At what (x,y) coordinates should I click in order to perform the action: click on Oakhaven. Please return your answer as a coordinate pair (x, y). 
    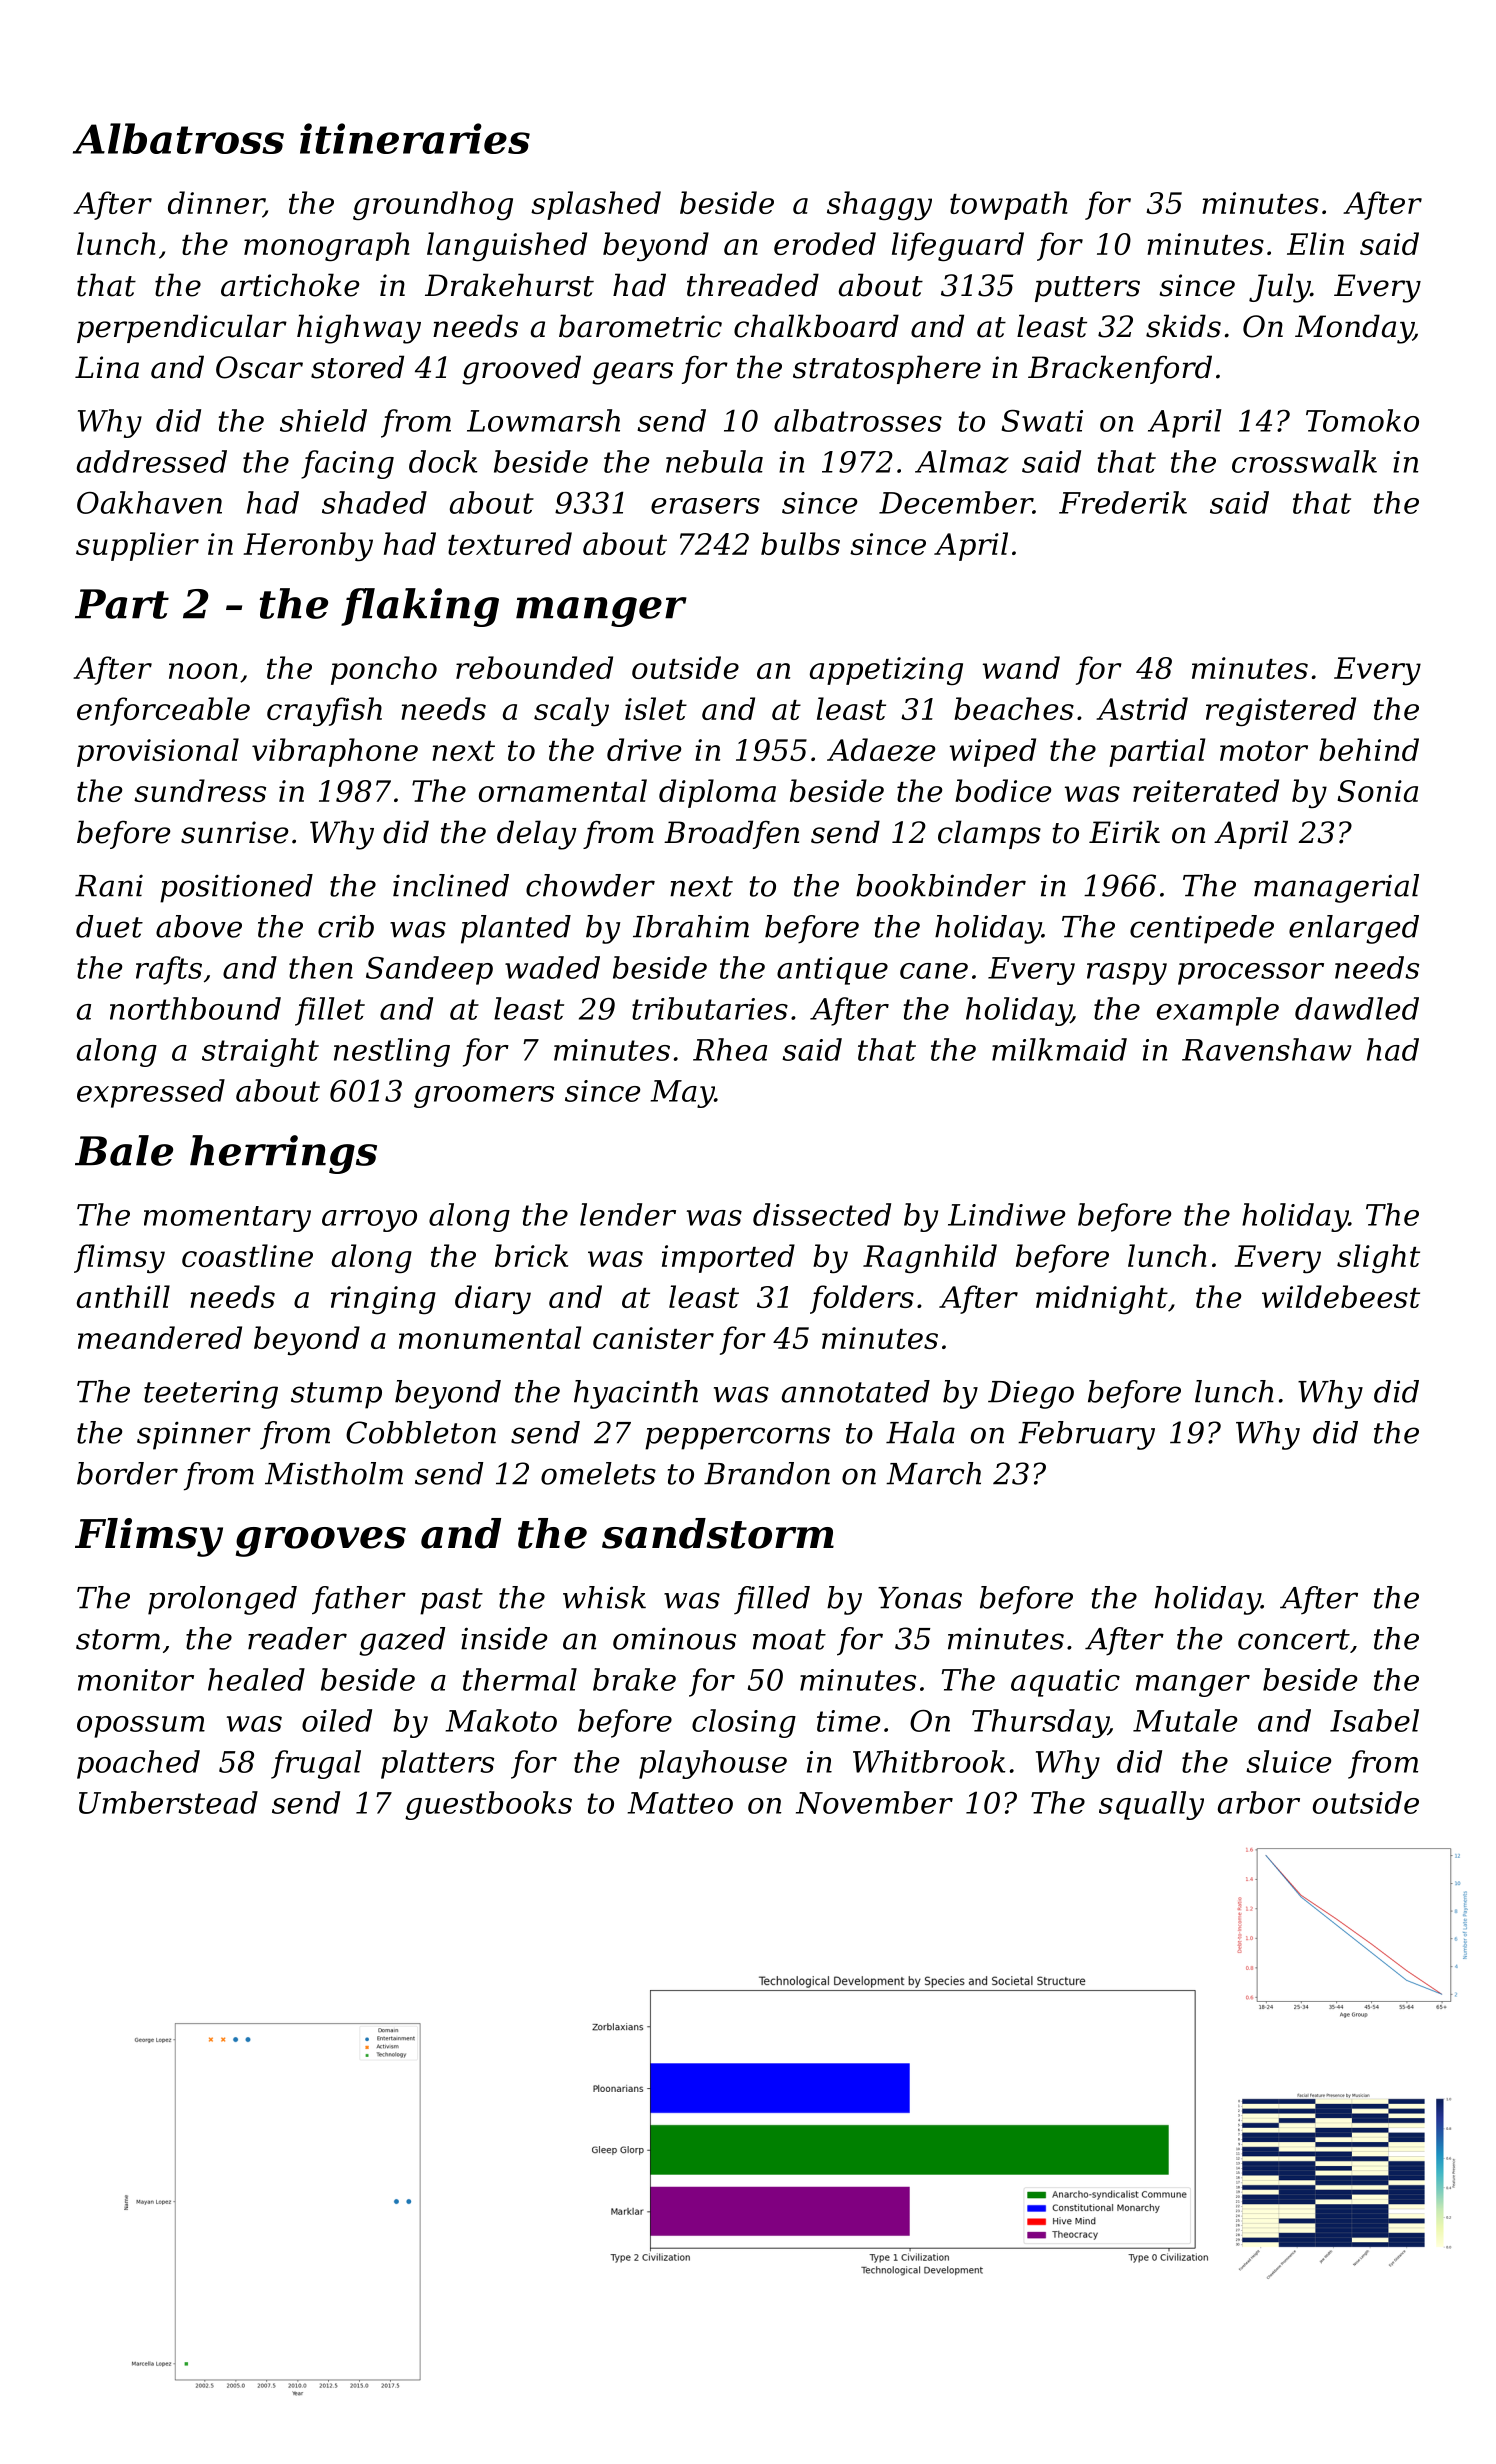
    Looking at the image, I should click on (149, 502).
